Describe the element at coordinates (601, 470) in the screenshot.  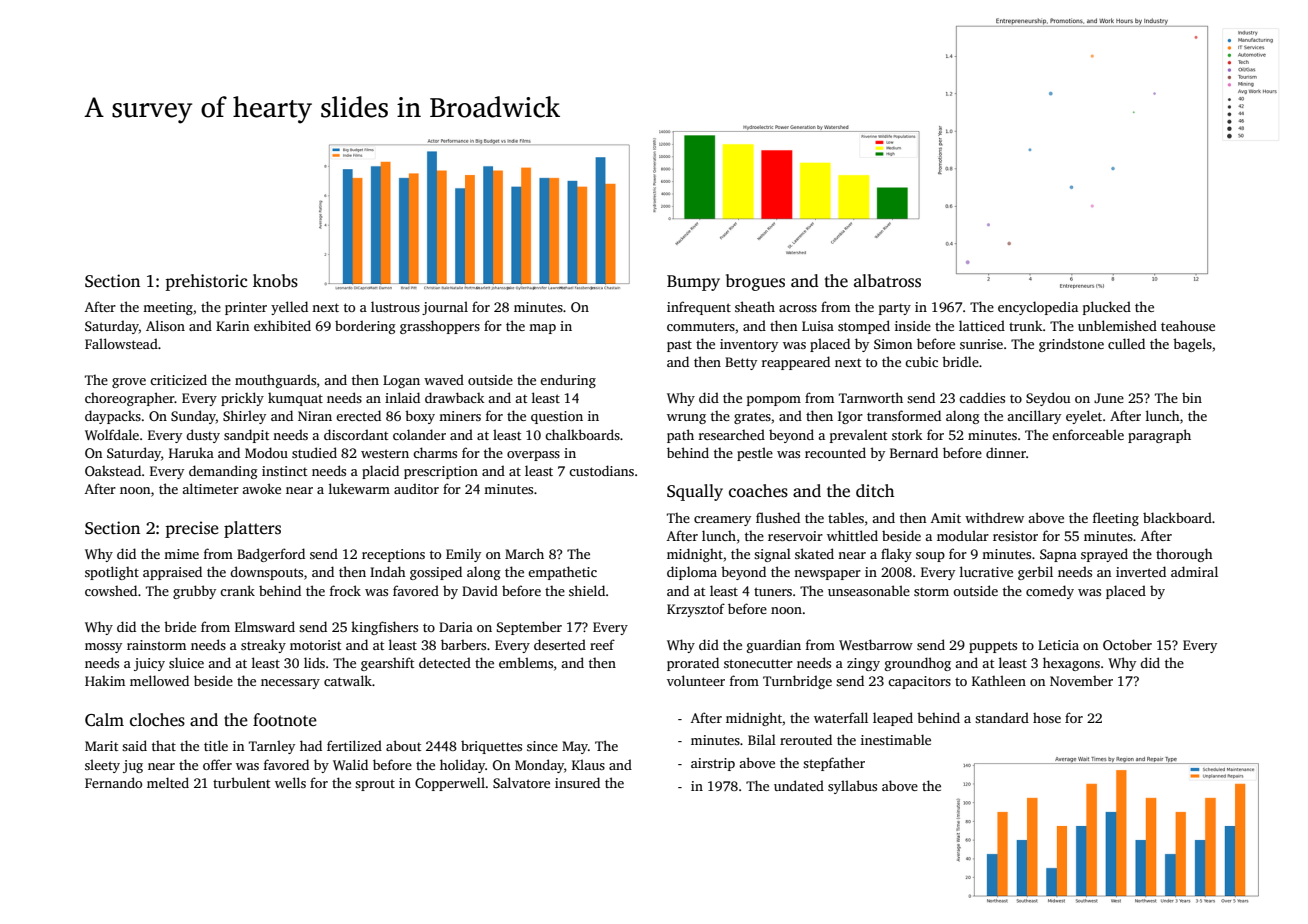
I see `custodians` at that location.
